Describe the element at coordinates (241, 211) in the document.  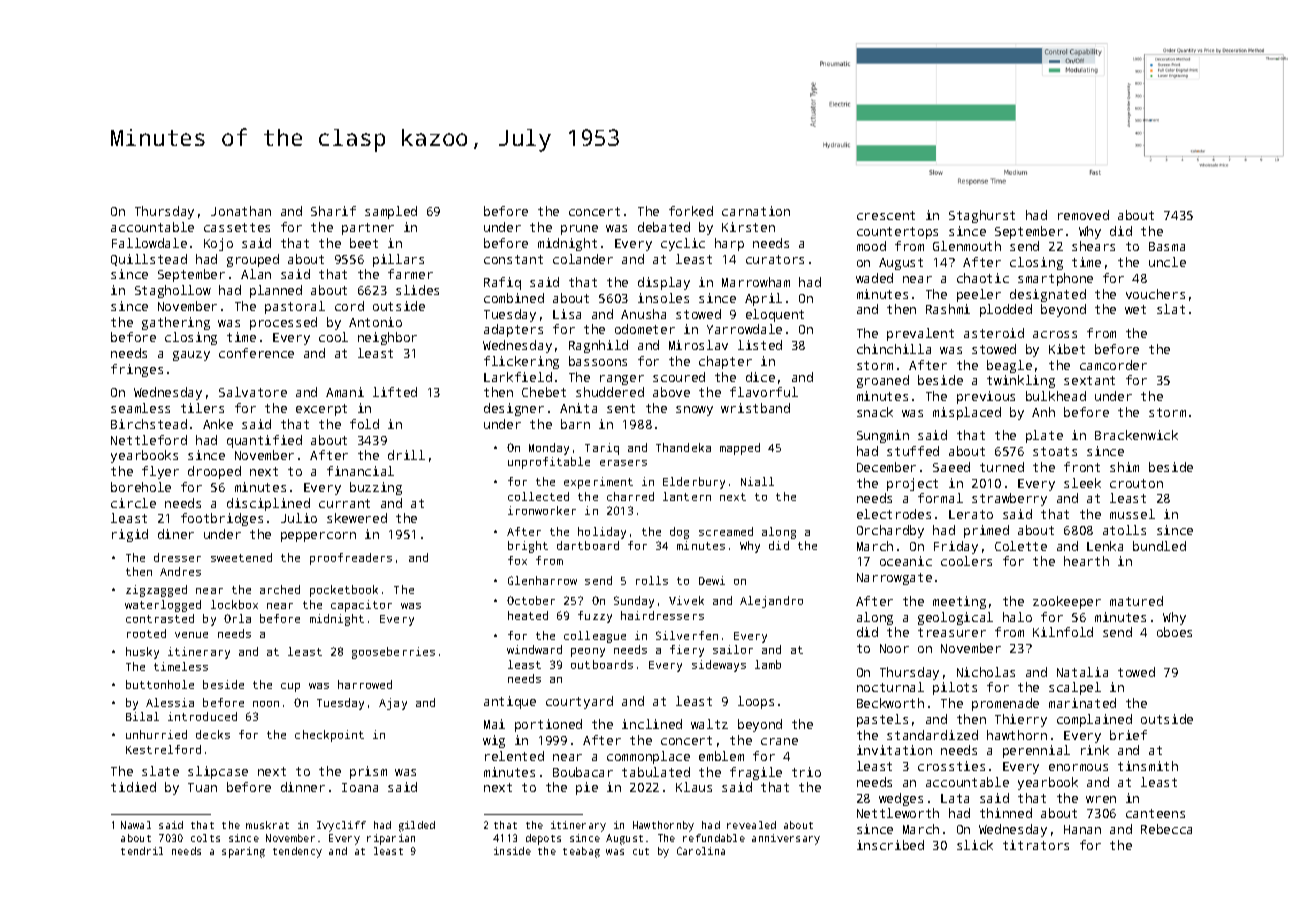
I see `Jonathan` at that location.
